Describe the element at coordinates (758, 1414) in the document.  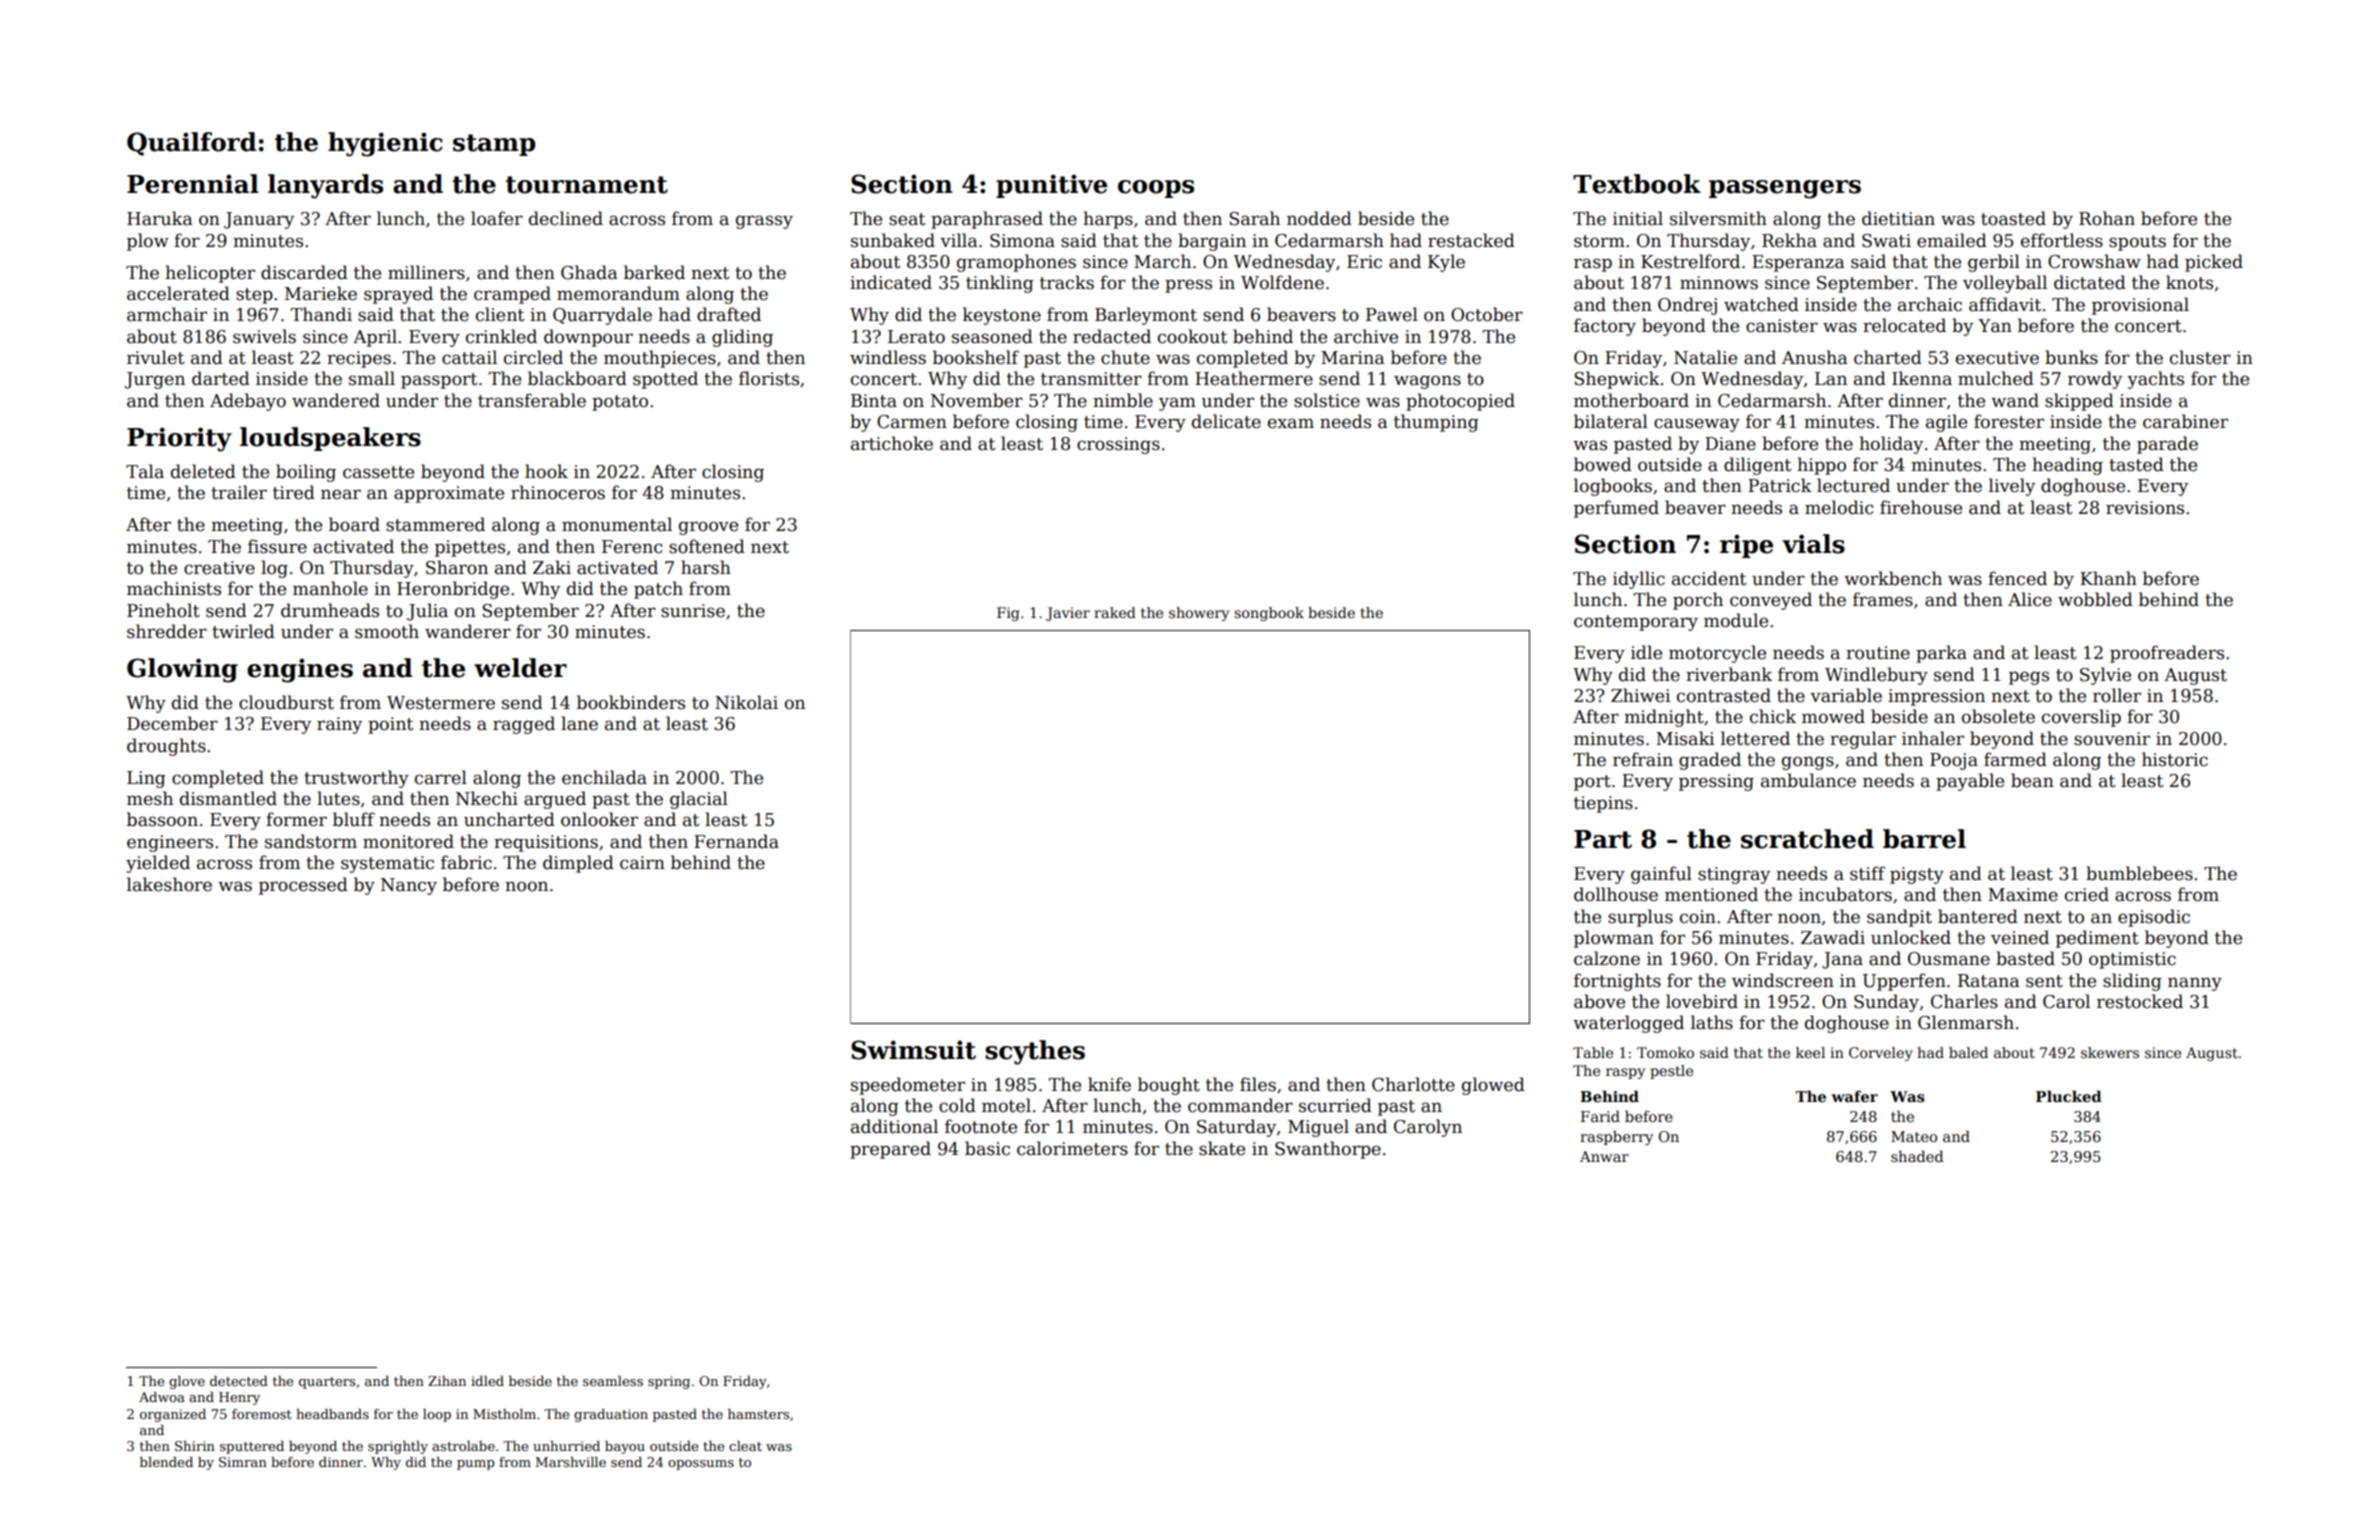
I see `hamsters` at that location.
